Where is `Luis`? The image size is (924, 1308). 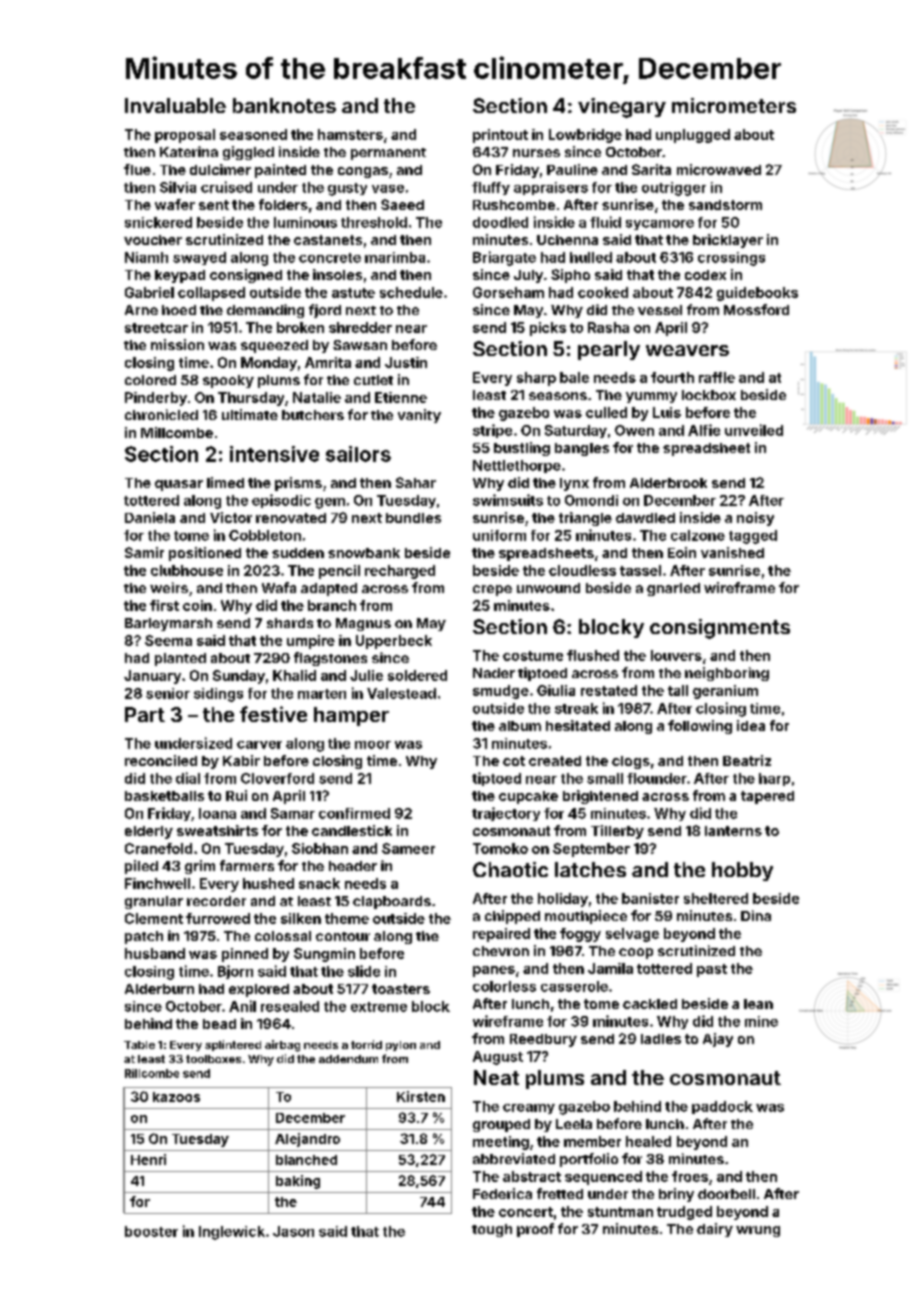 Luis is located at coordinates (667, 412).
